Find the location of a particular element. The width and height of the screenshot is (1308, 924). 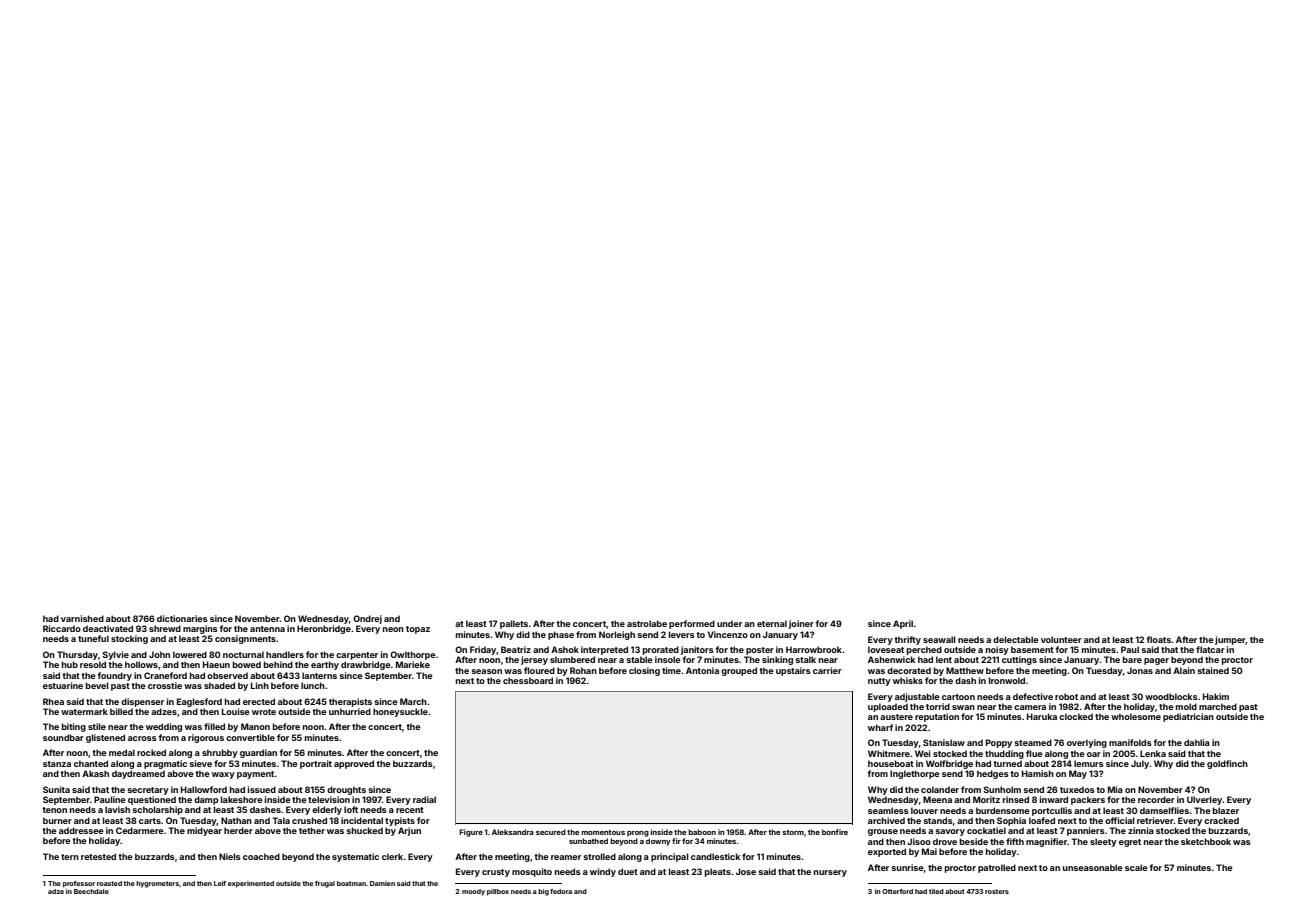

boatman is located at coordinates (351, 883).
